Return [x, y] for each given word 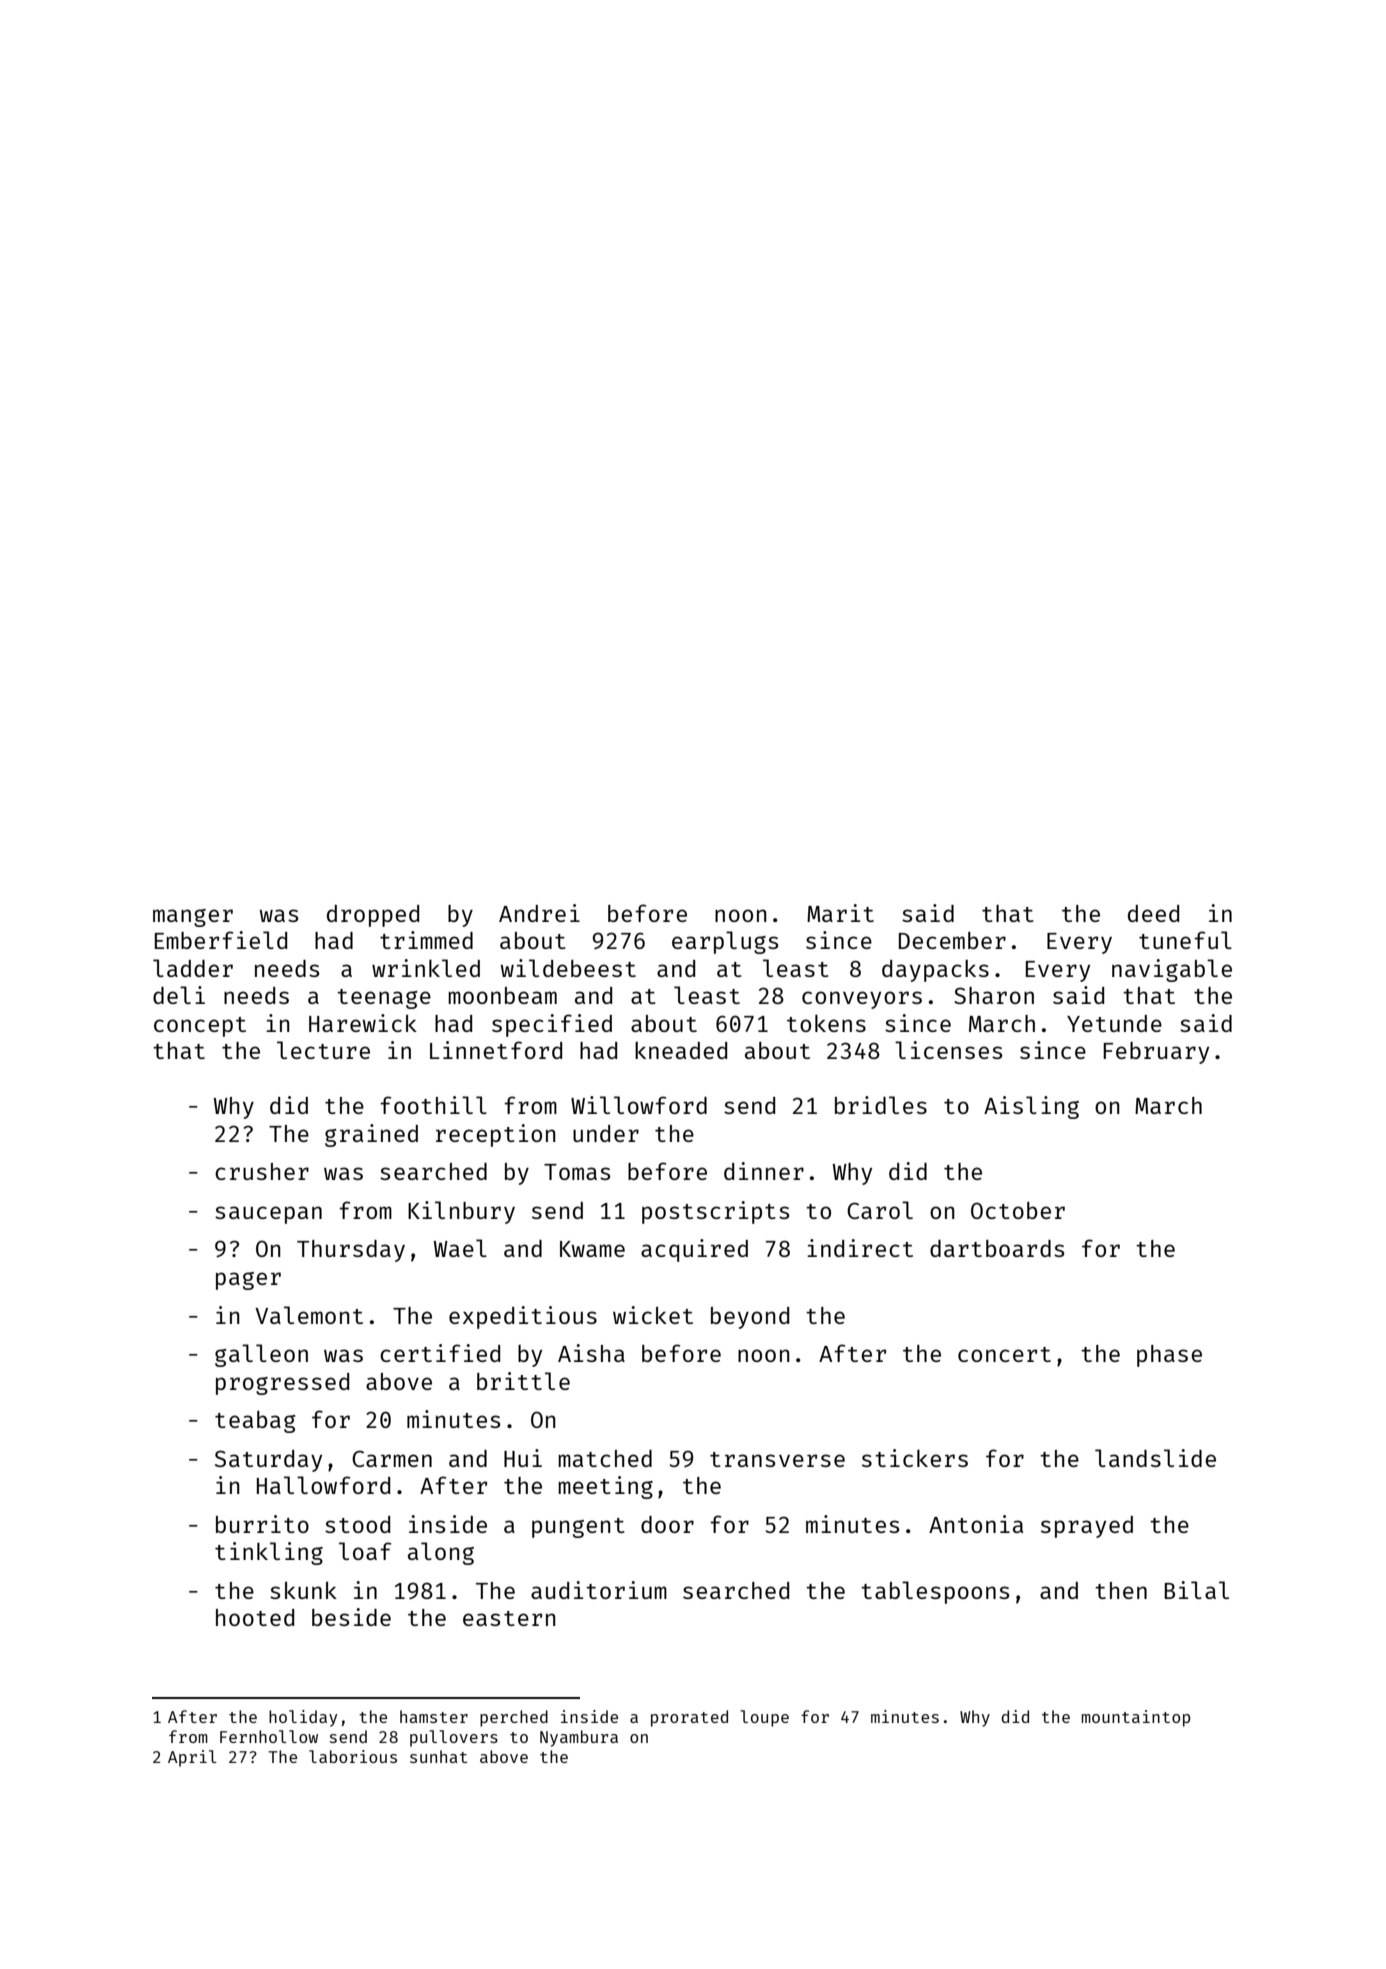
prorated [689, 1718]
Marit [840, 913]
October [1018, 1210]
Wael [460, 1248]
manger [193, 918]
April [192, 1758]
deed [1153, 913]
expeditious [523, 1317]
